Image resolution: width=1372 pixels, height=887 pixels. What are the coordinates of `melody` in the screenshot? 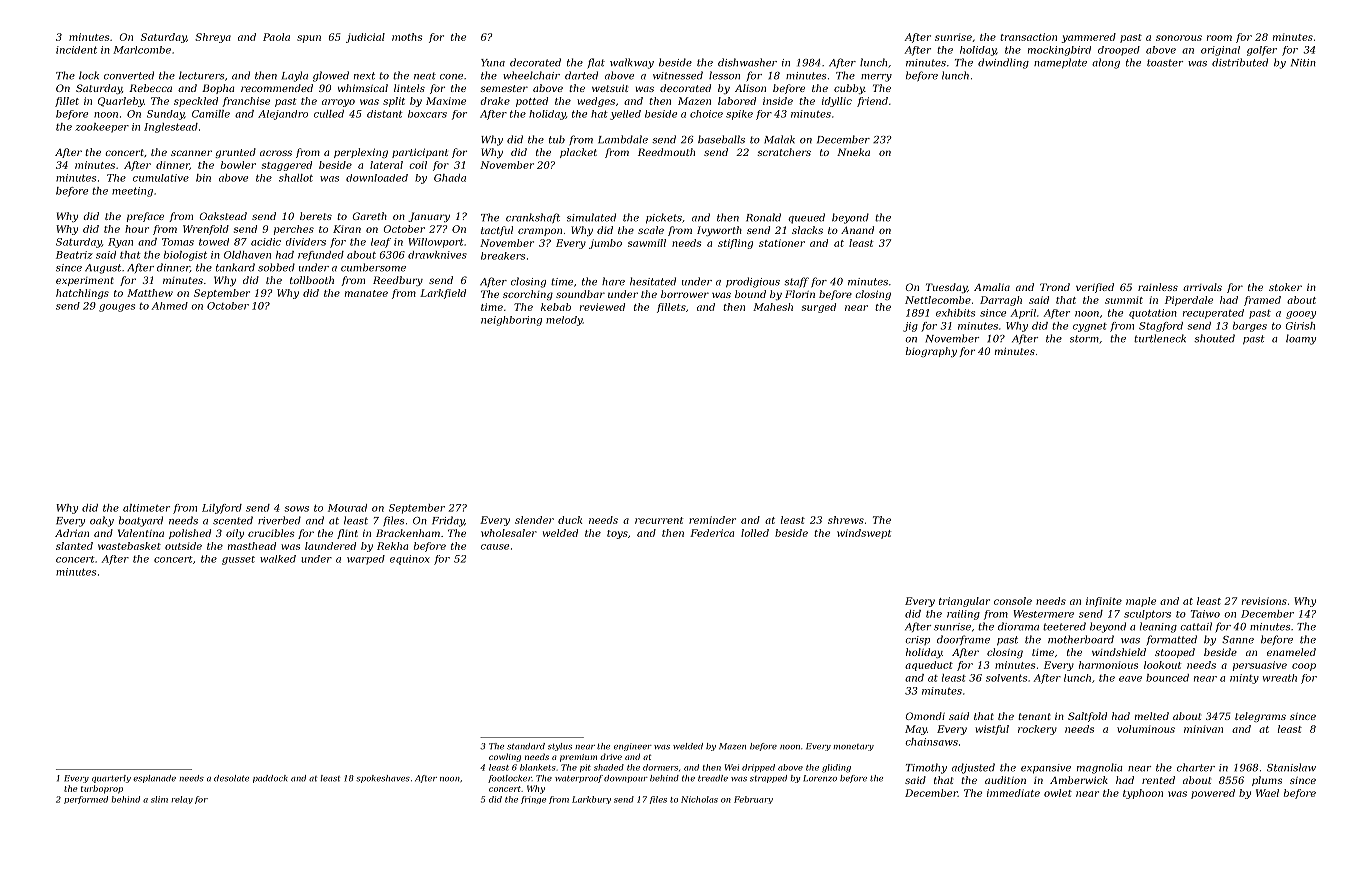 It's located at (564, 321).
